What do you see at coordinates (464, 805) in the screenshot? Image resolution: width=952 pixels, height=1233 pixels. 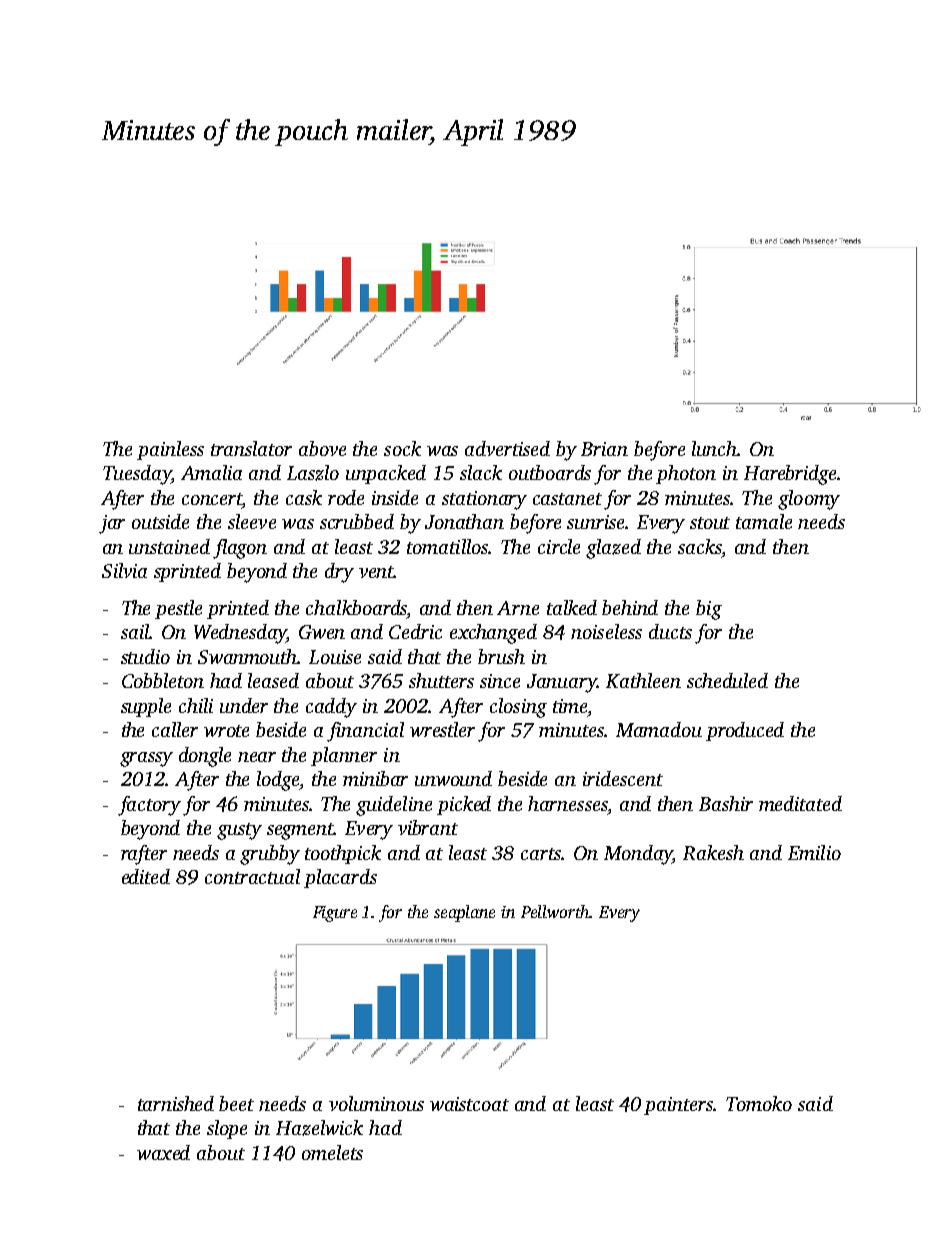 I see `picked` at bounding box center [464, 805].
